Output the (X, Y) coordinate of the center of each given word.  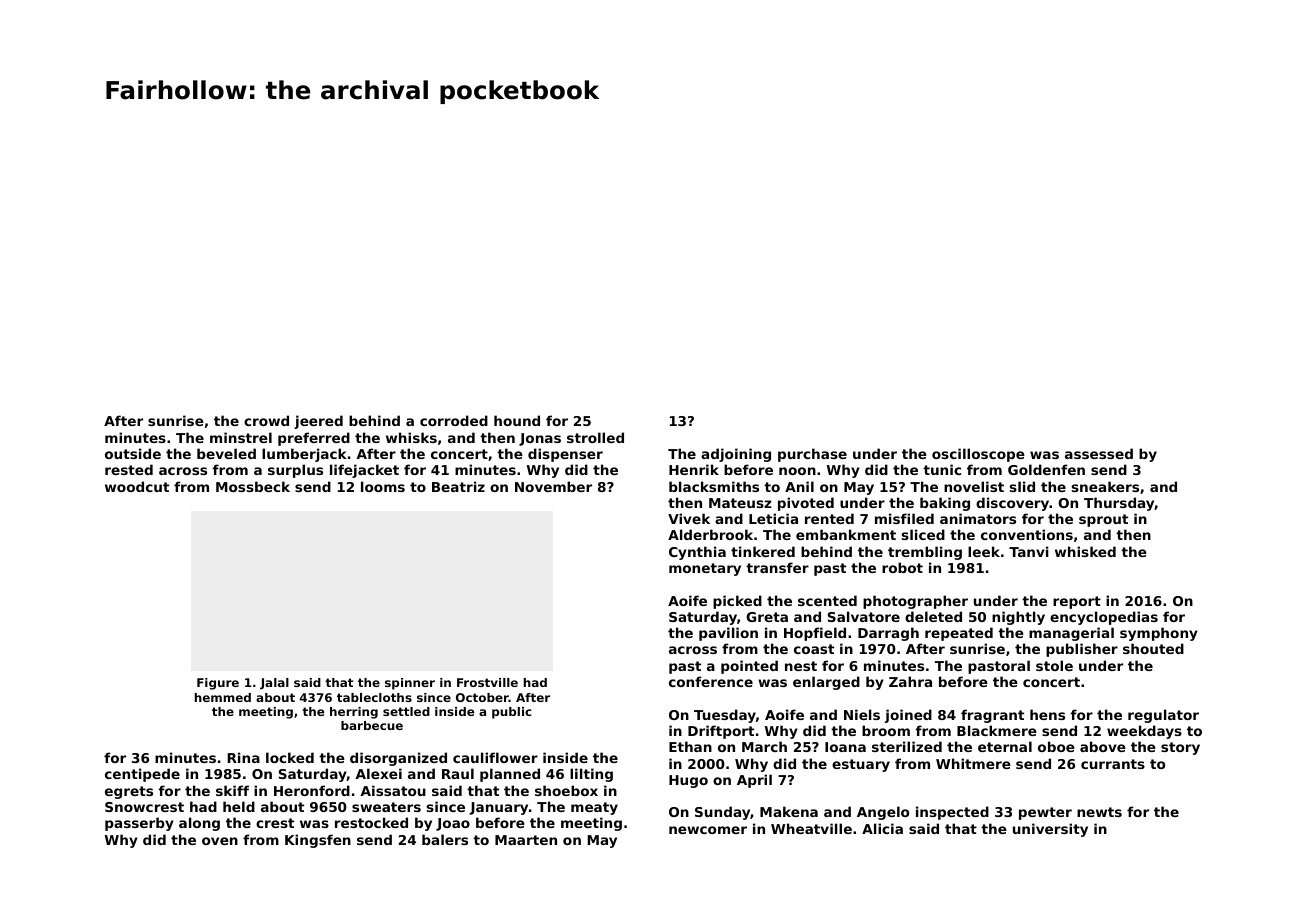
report (1077, 602)
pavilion (728, 634)
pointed (749, 667)
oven (220, 841)
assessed (1099, 453)
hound (517, 420)
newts (1099, 812)
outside (133, 453)
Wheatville (811, 828)
